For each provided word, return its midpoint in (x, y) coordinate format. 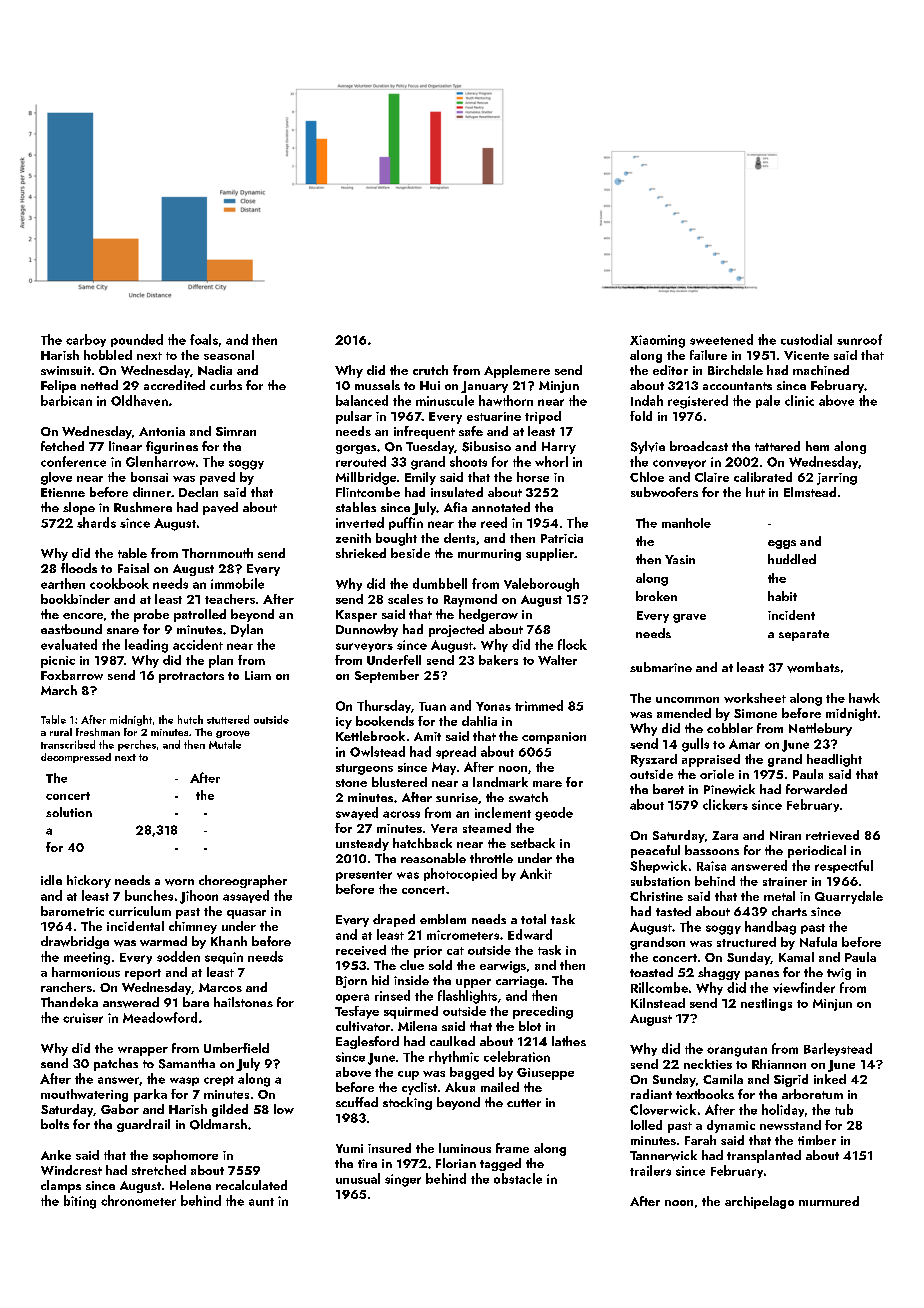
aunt (261, 1202)
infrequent (424, 432)
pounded (137, 340)
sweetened (721, 339)
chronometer (138, 1200)
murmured (829, 1201)
